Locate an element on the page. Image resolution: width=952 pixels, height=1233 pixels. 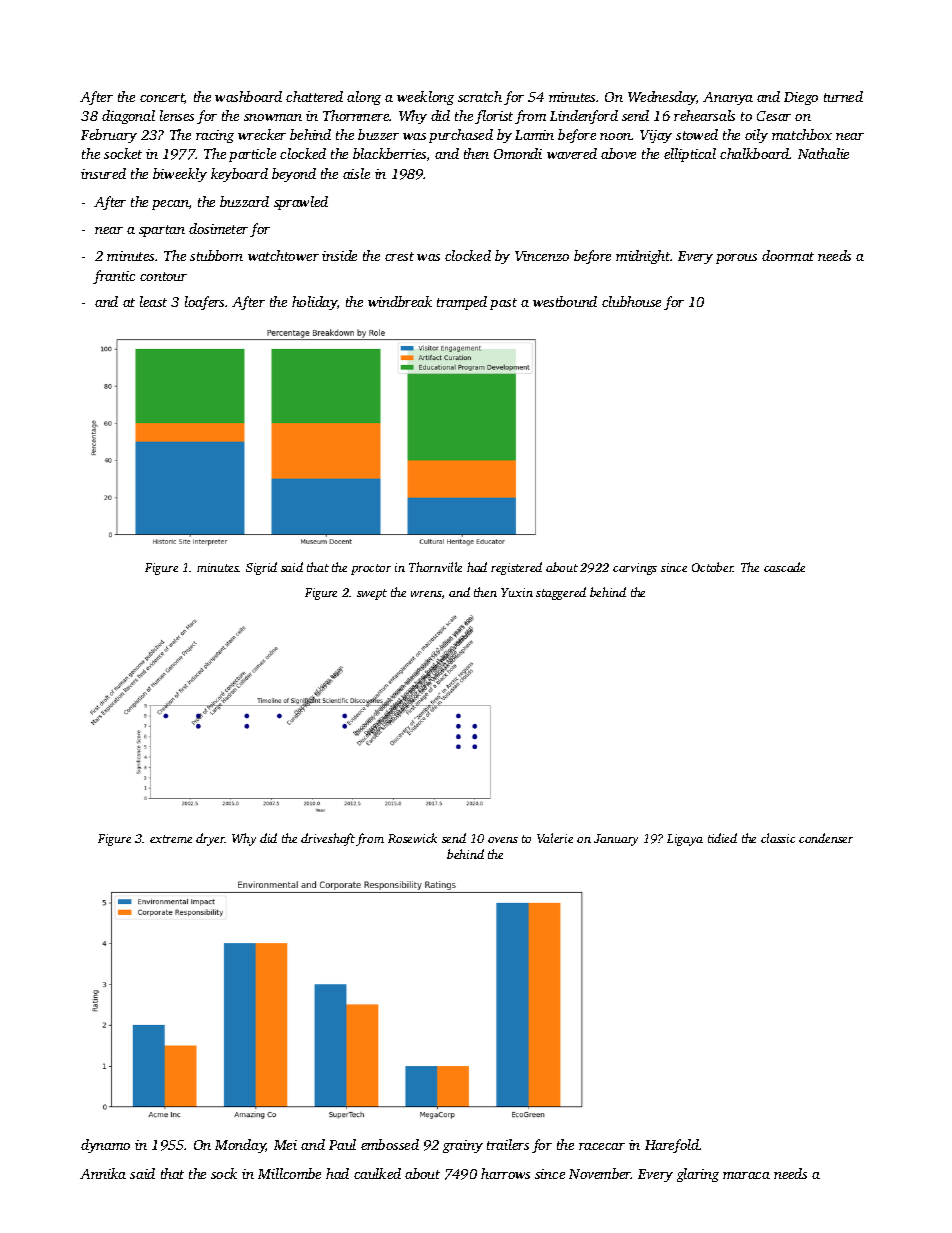
turned is located at coordinates (843, 96).
